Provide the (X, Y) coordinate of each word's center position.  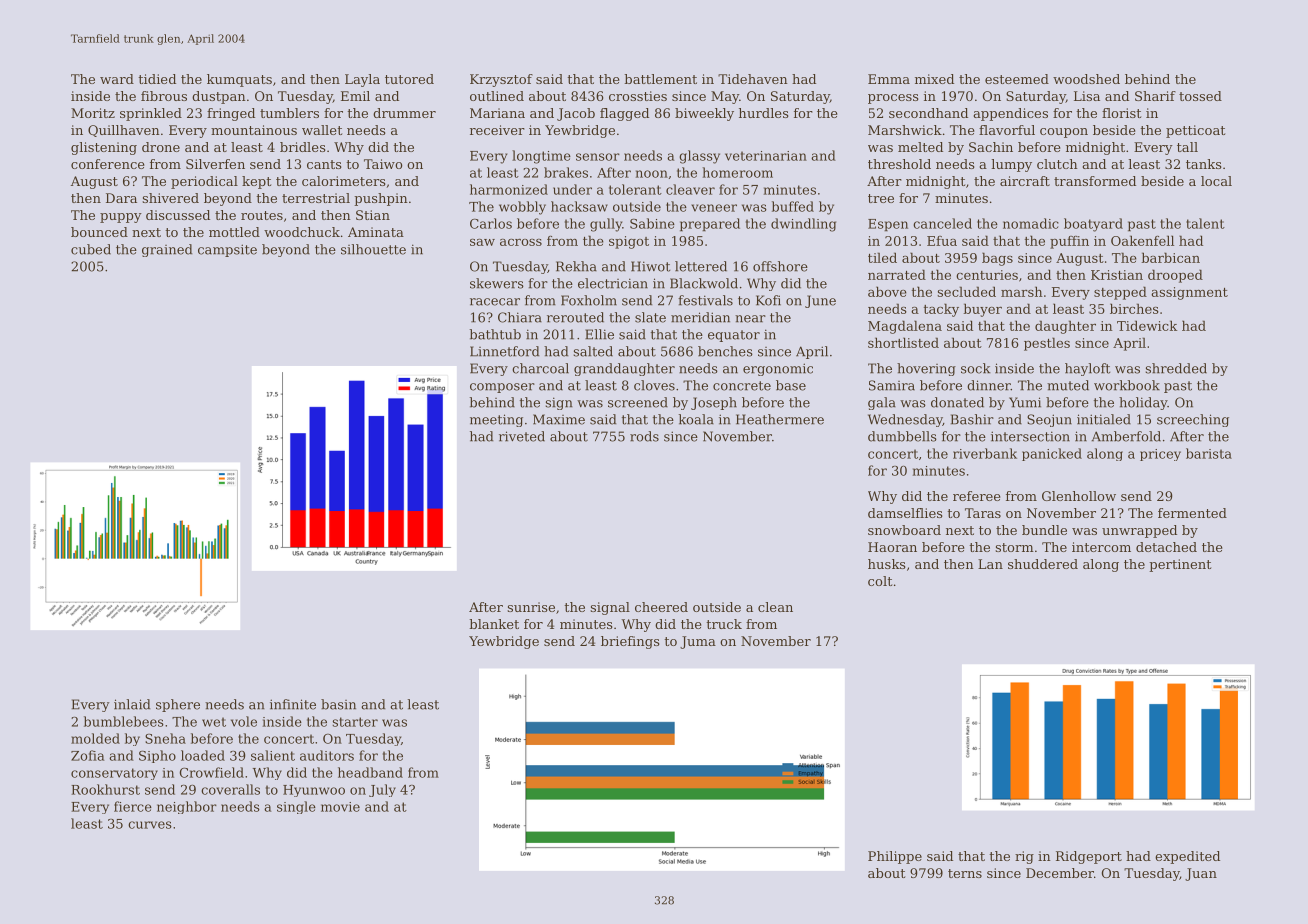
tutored (409, 79)
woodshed (1086, 79)
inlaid (132, 704)
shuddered (1043, 564)
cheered (661, 607)
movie (340, 807)
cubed (91, 249)
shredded (1176, 368)
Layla (362, 80)
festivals (705, 300)
